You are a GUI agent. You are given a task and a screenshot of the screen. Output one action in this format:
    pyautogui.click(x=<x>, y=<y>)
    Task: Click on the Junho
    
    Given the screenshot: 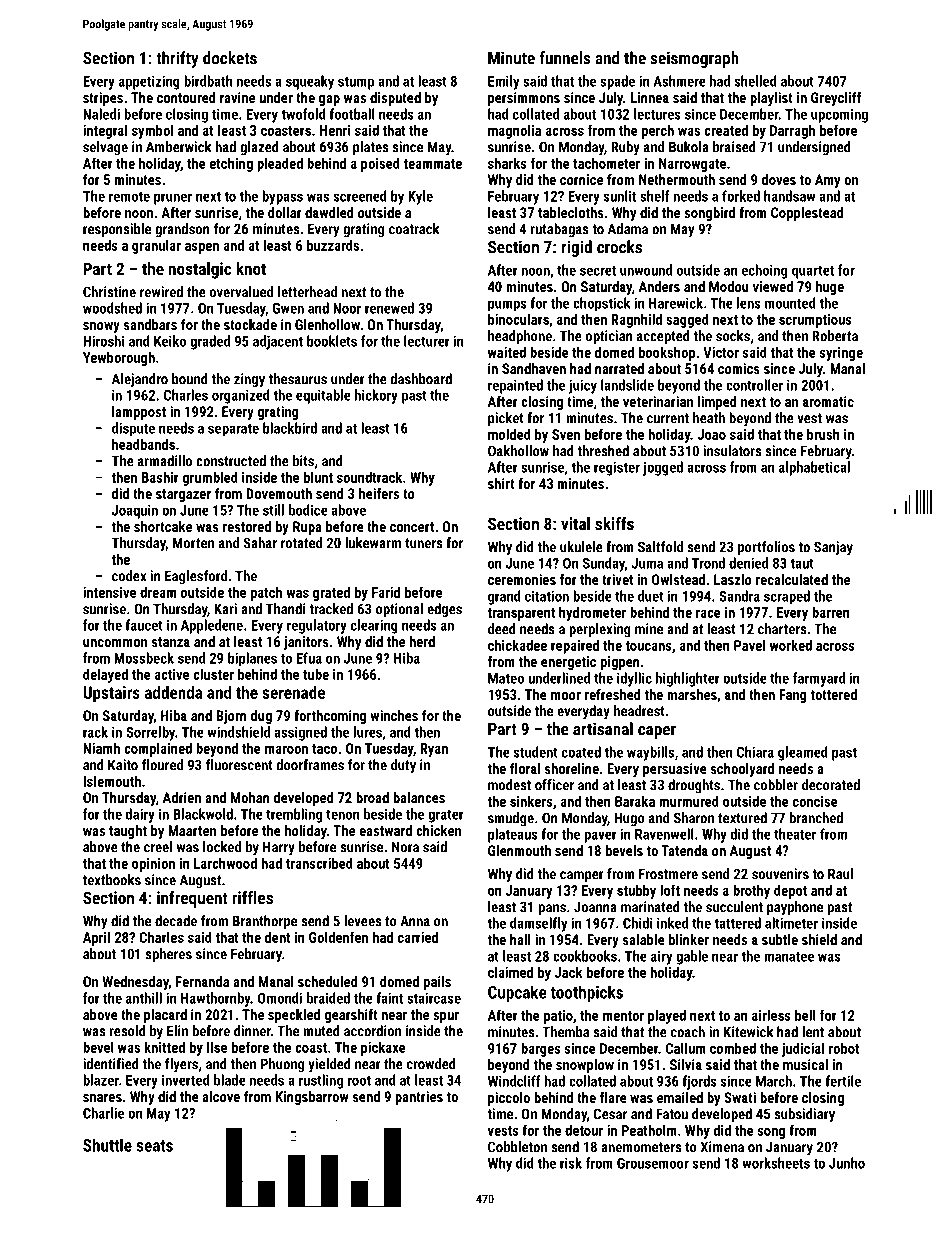 What is the action you would take?
    pyautogui.click(x=847, y=1163)
